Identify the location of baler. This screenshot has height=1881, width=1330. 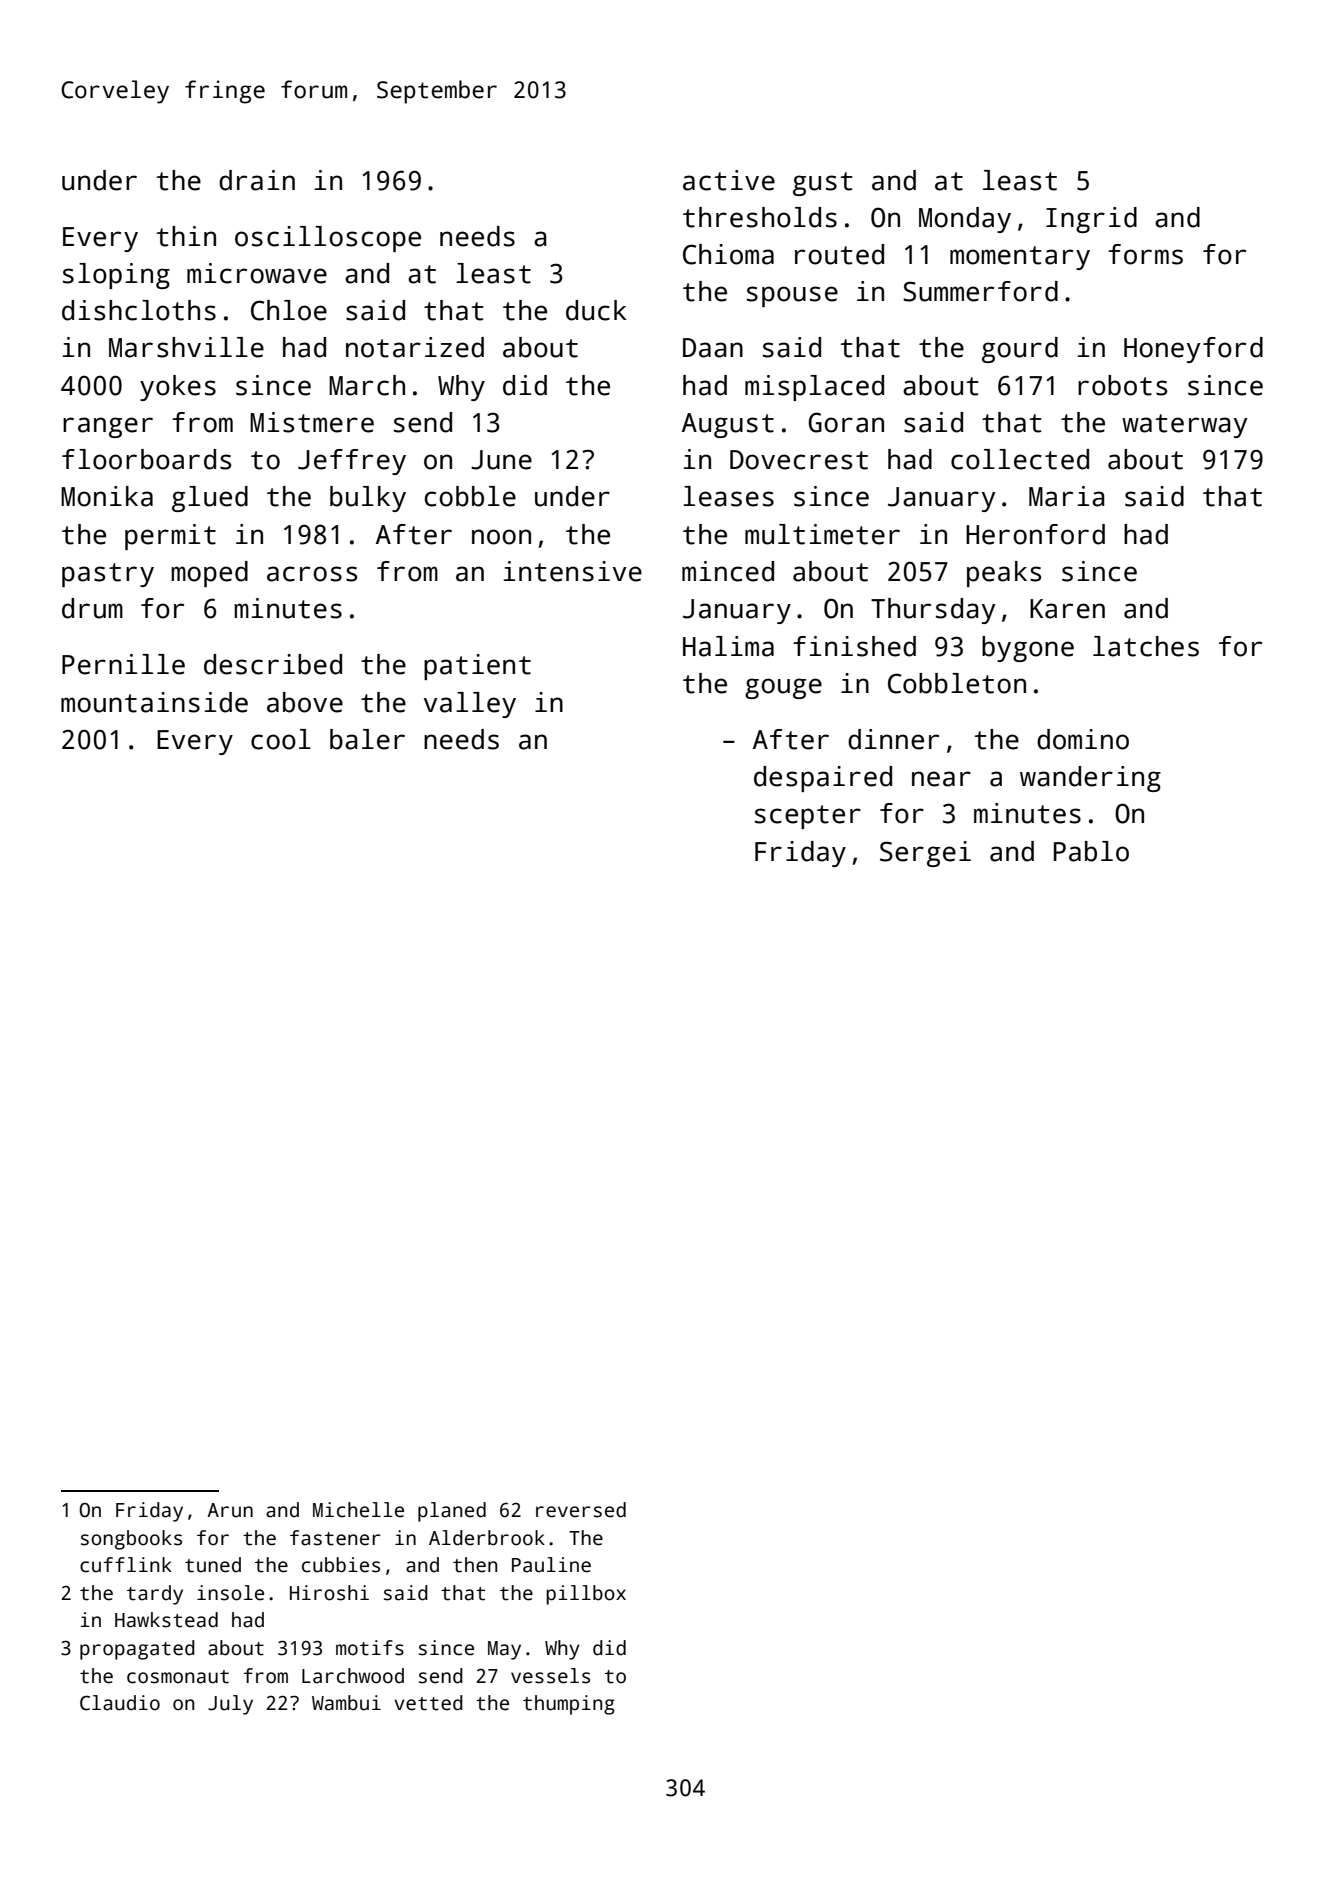
(367, 739).
